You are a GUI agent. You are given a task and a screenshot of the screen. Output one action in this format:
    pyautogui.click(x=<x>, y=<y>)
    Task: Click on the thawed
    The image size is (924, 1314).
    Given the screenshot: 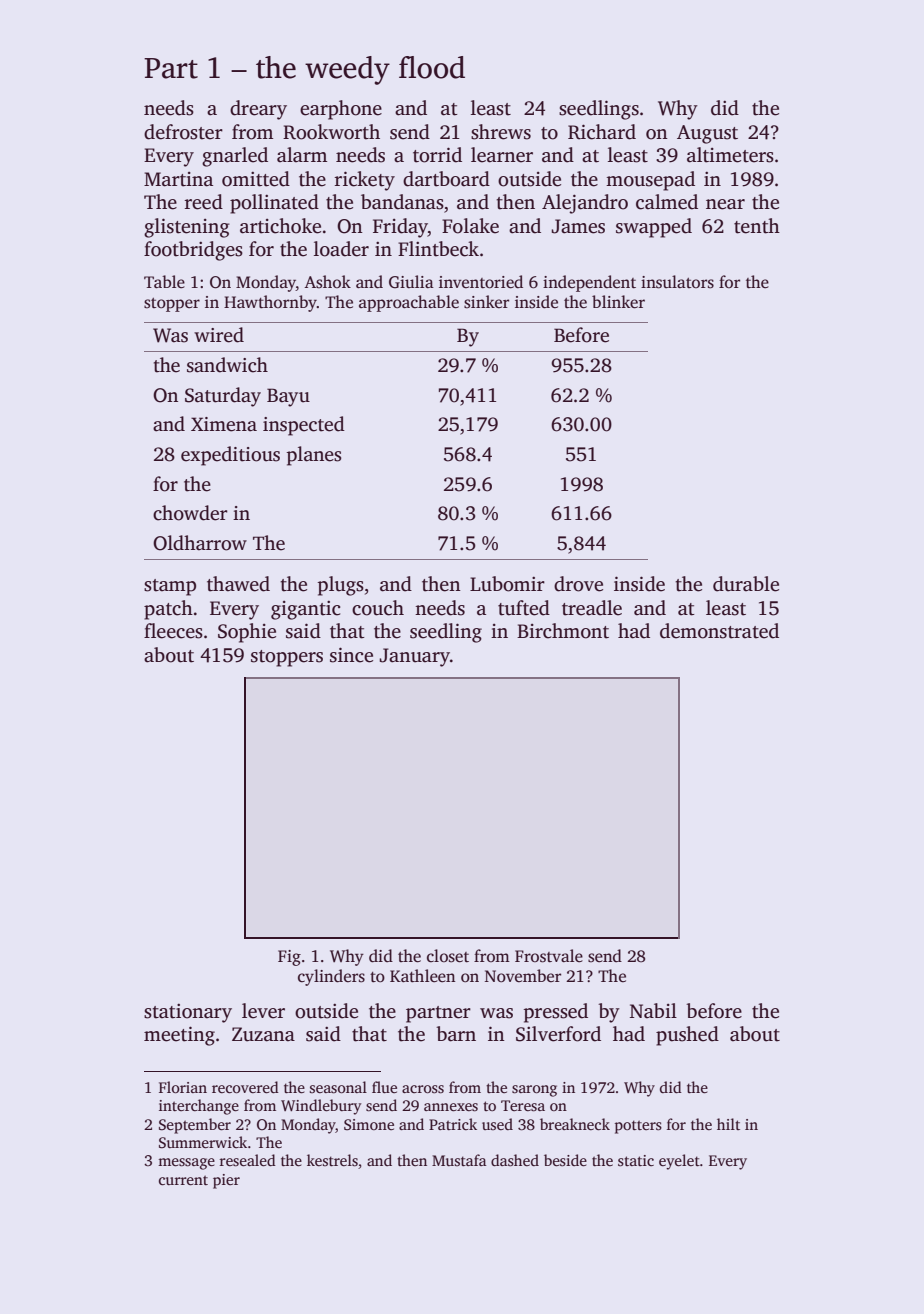 What is the action you would take?
    pyautogui.click(x=238, y=584)
